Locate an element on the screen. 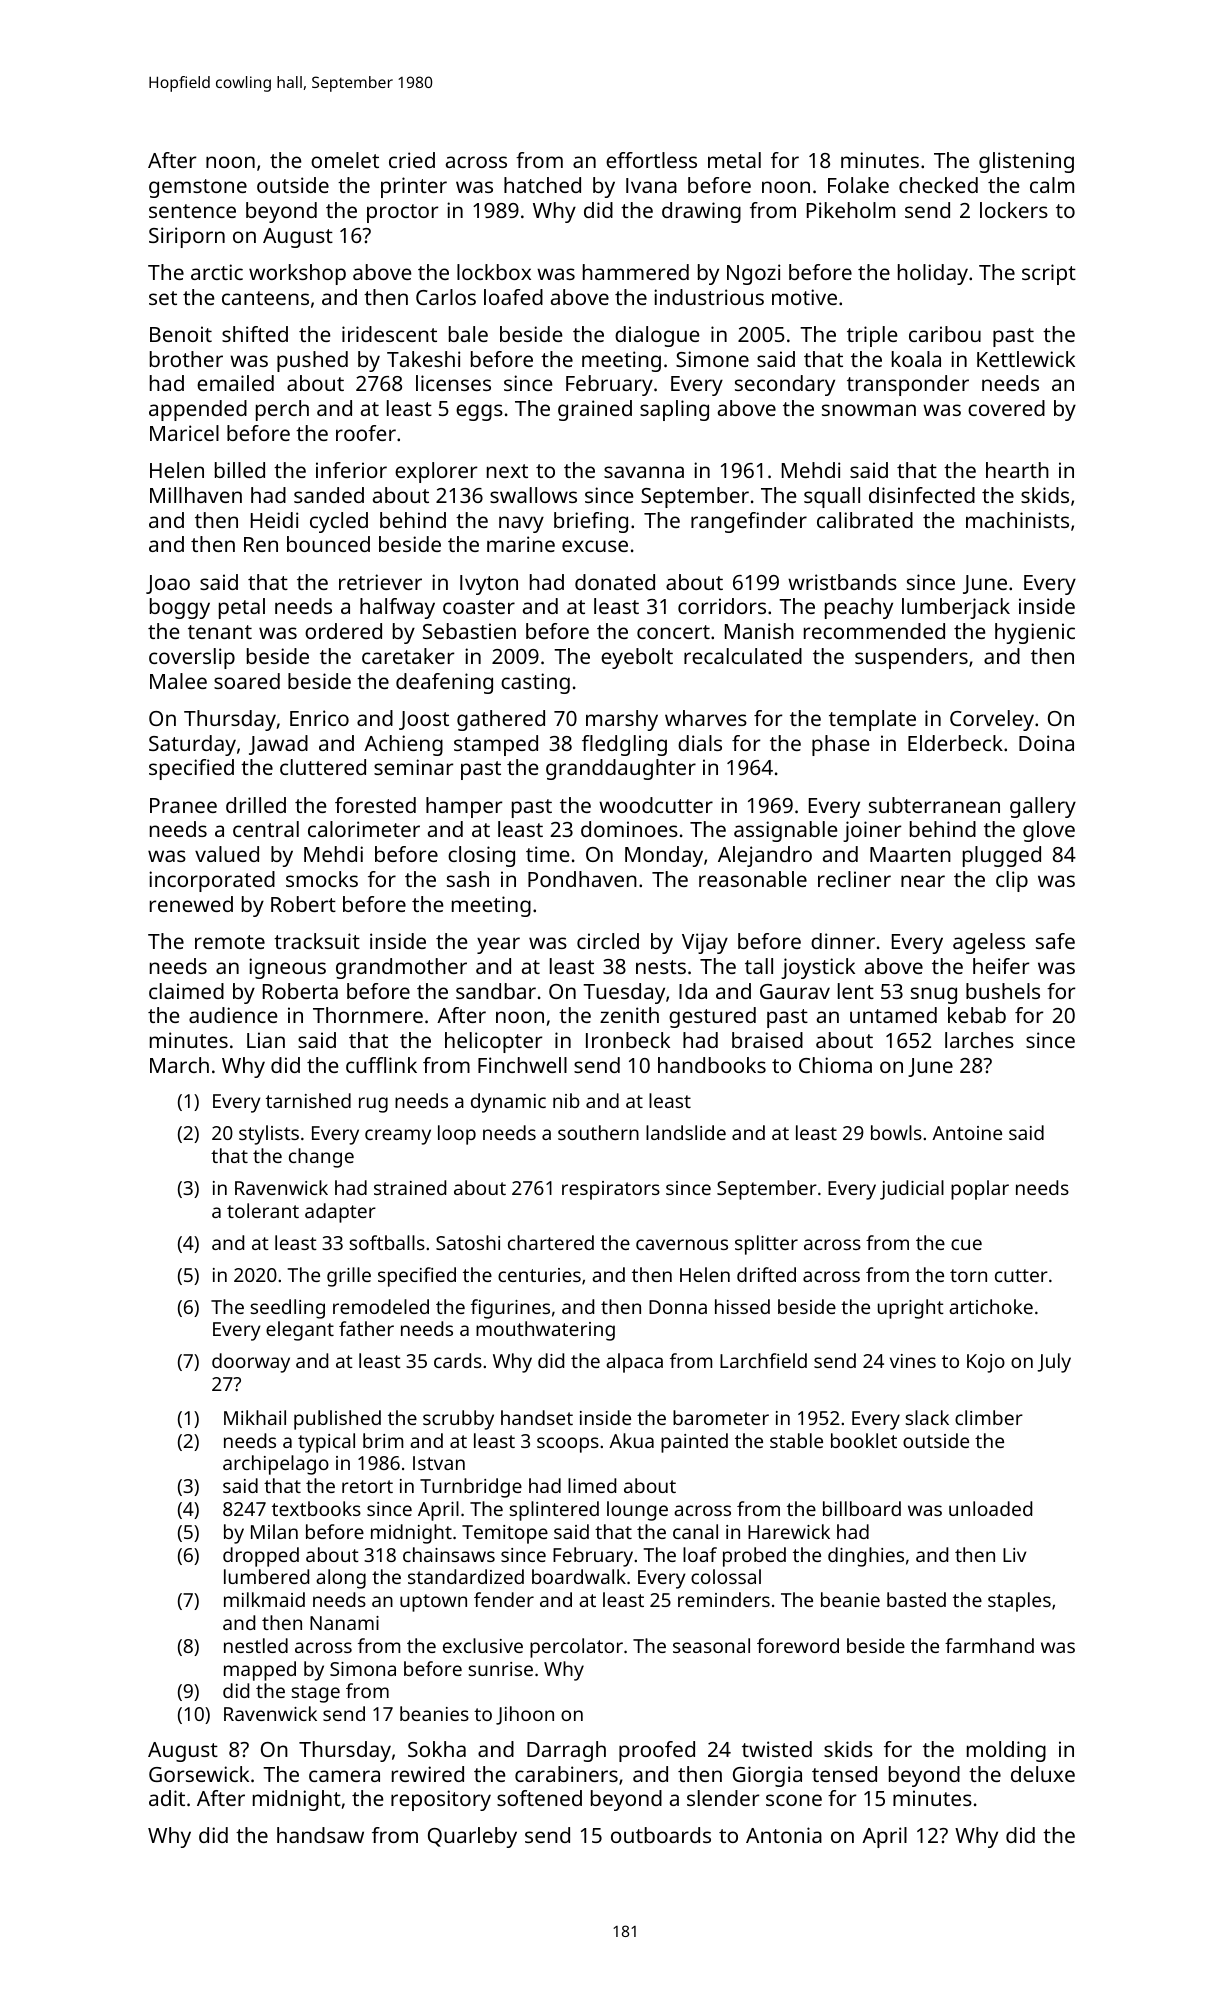 The image size is (1224, 2016). Satoshi is located at coordinates (468, 1242).
